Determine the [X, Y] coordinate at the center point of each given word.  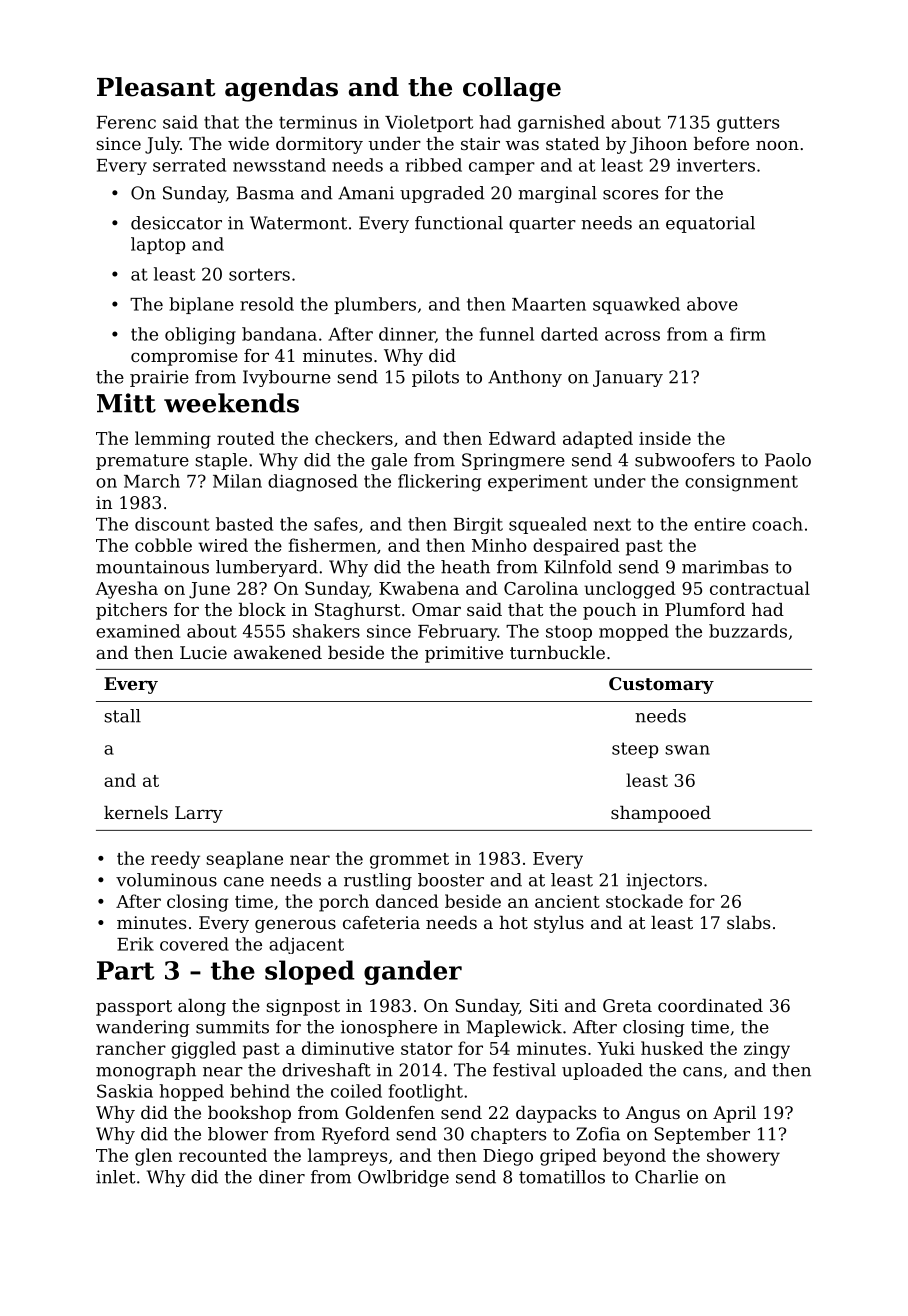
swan [687, 750]
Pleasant [156, 87]
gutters [748, 124]
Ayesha [126, 590]
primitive [464, 654]
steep [635, 750]
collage [512, 89]
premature [142, 462]
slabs [748, 922]
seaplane [244, 860]
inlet [115, 1177]
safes [336, 524]
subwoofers [685, 460]
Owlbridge [403, 1178]
